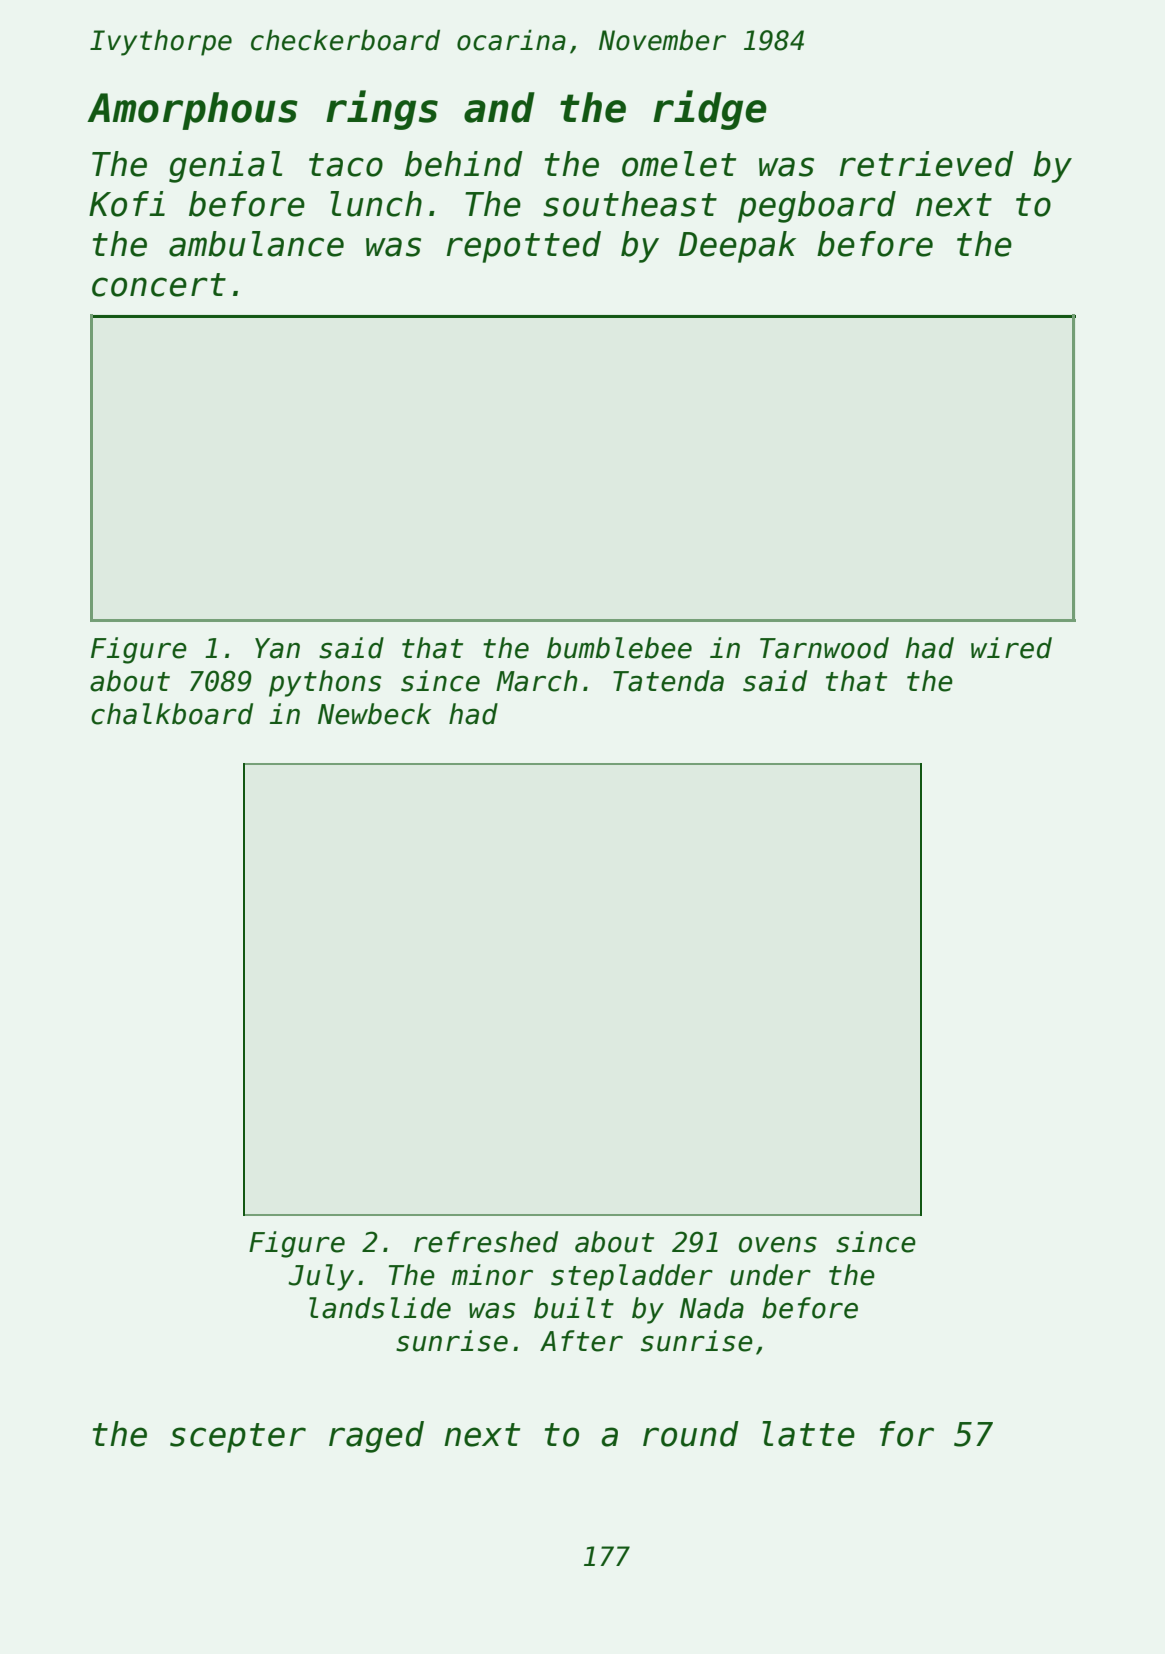 The width and height of the screenshot is (1165, 1654). I want to click on under, so click(770, 1275).
